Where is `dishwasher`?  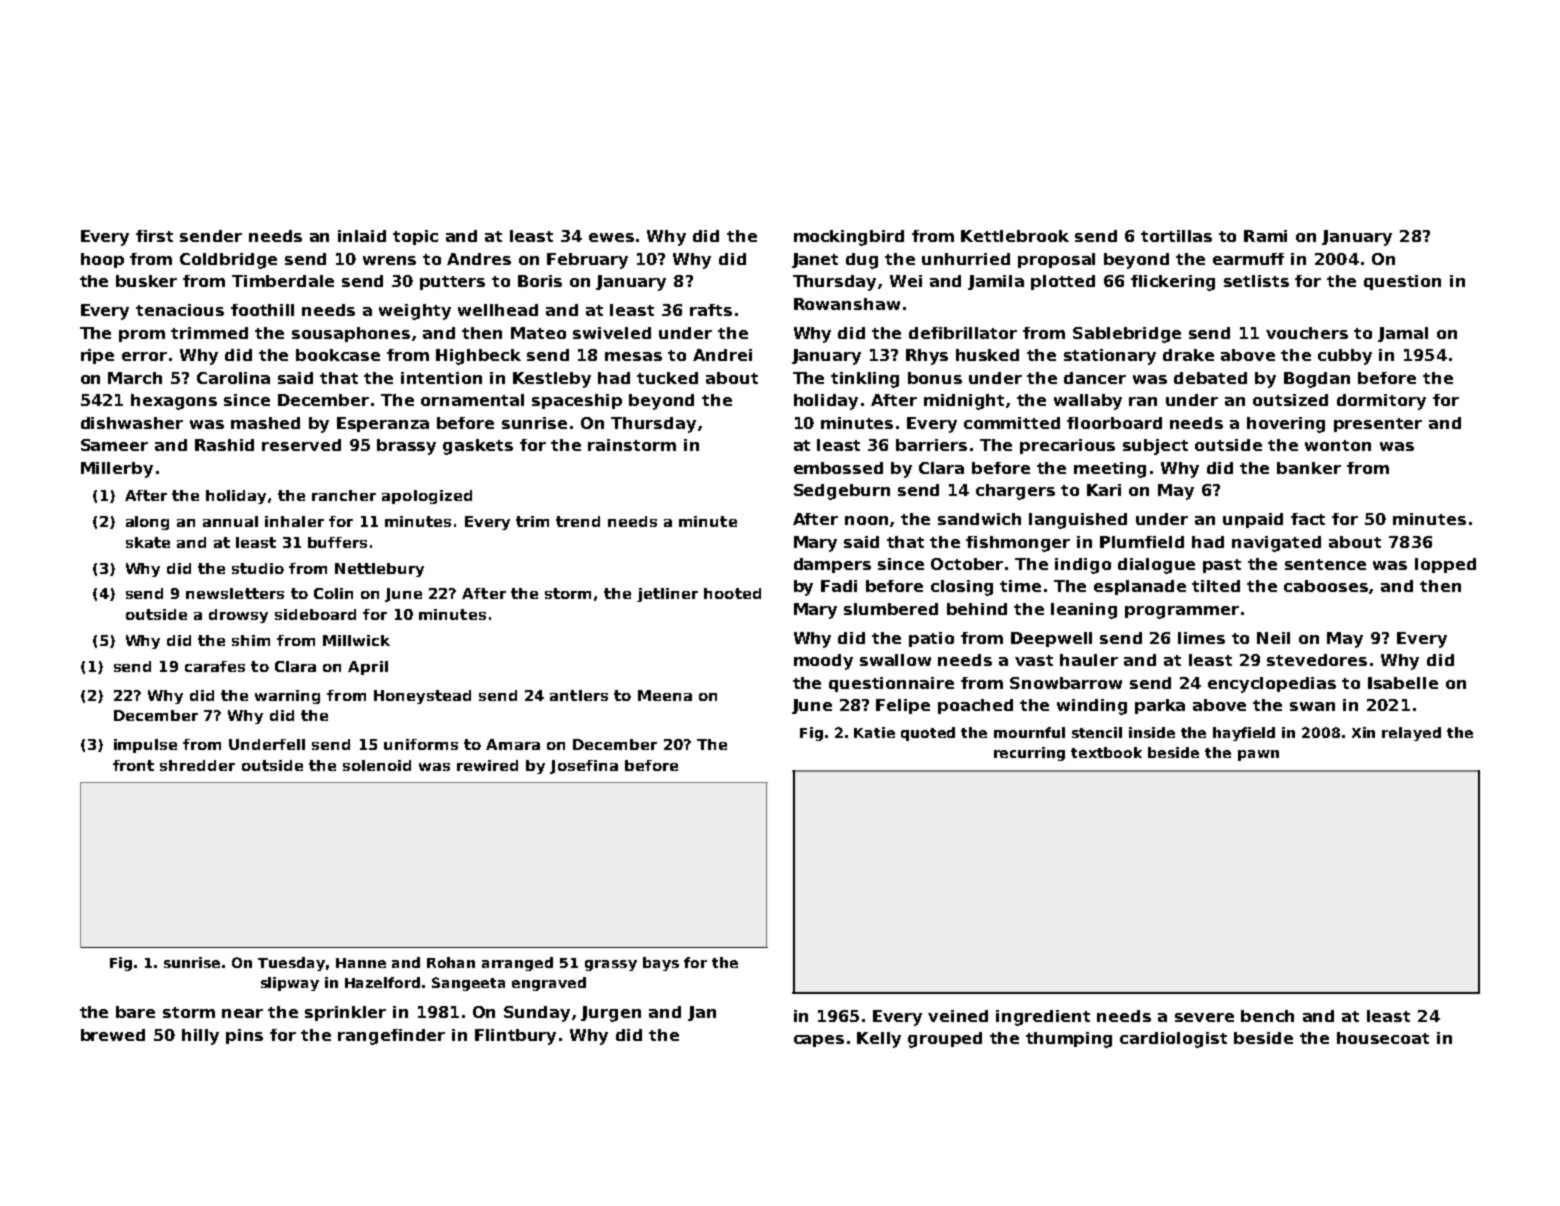
dishwasher is located at coordinates (132, 423).
